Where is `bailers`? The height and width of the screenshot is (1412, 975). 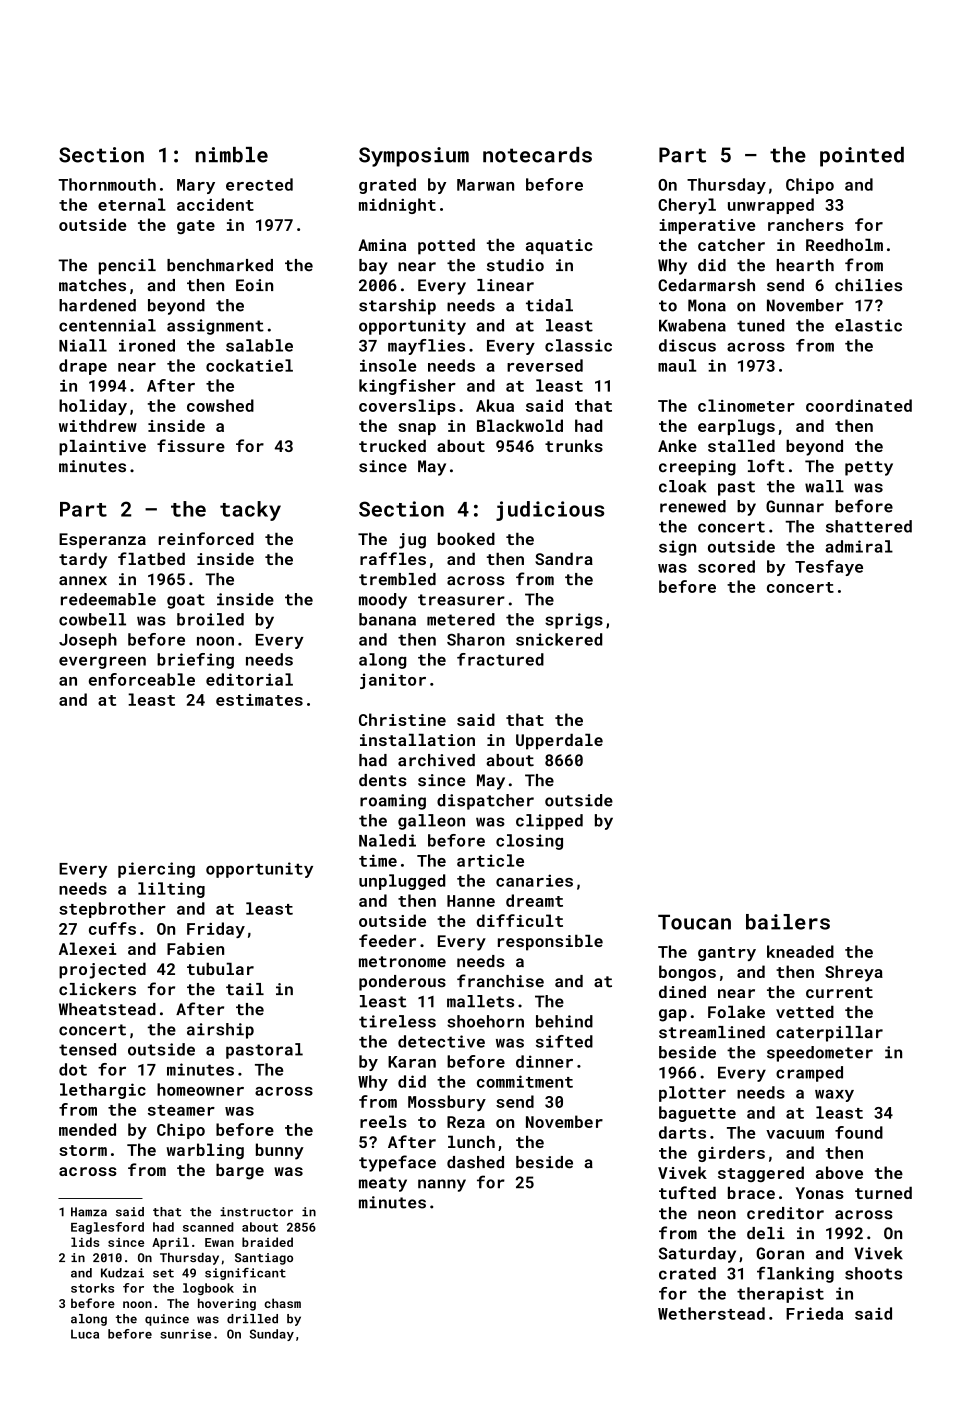
bailers is located at coordinates (788, 922).
